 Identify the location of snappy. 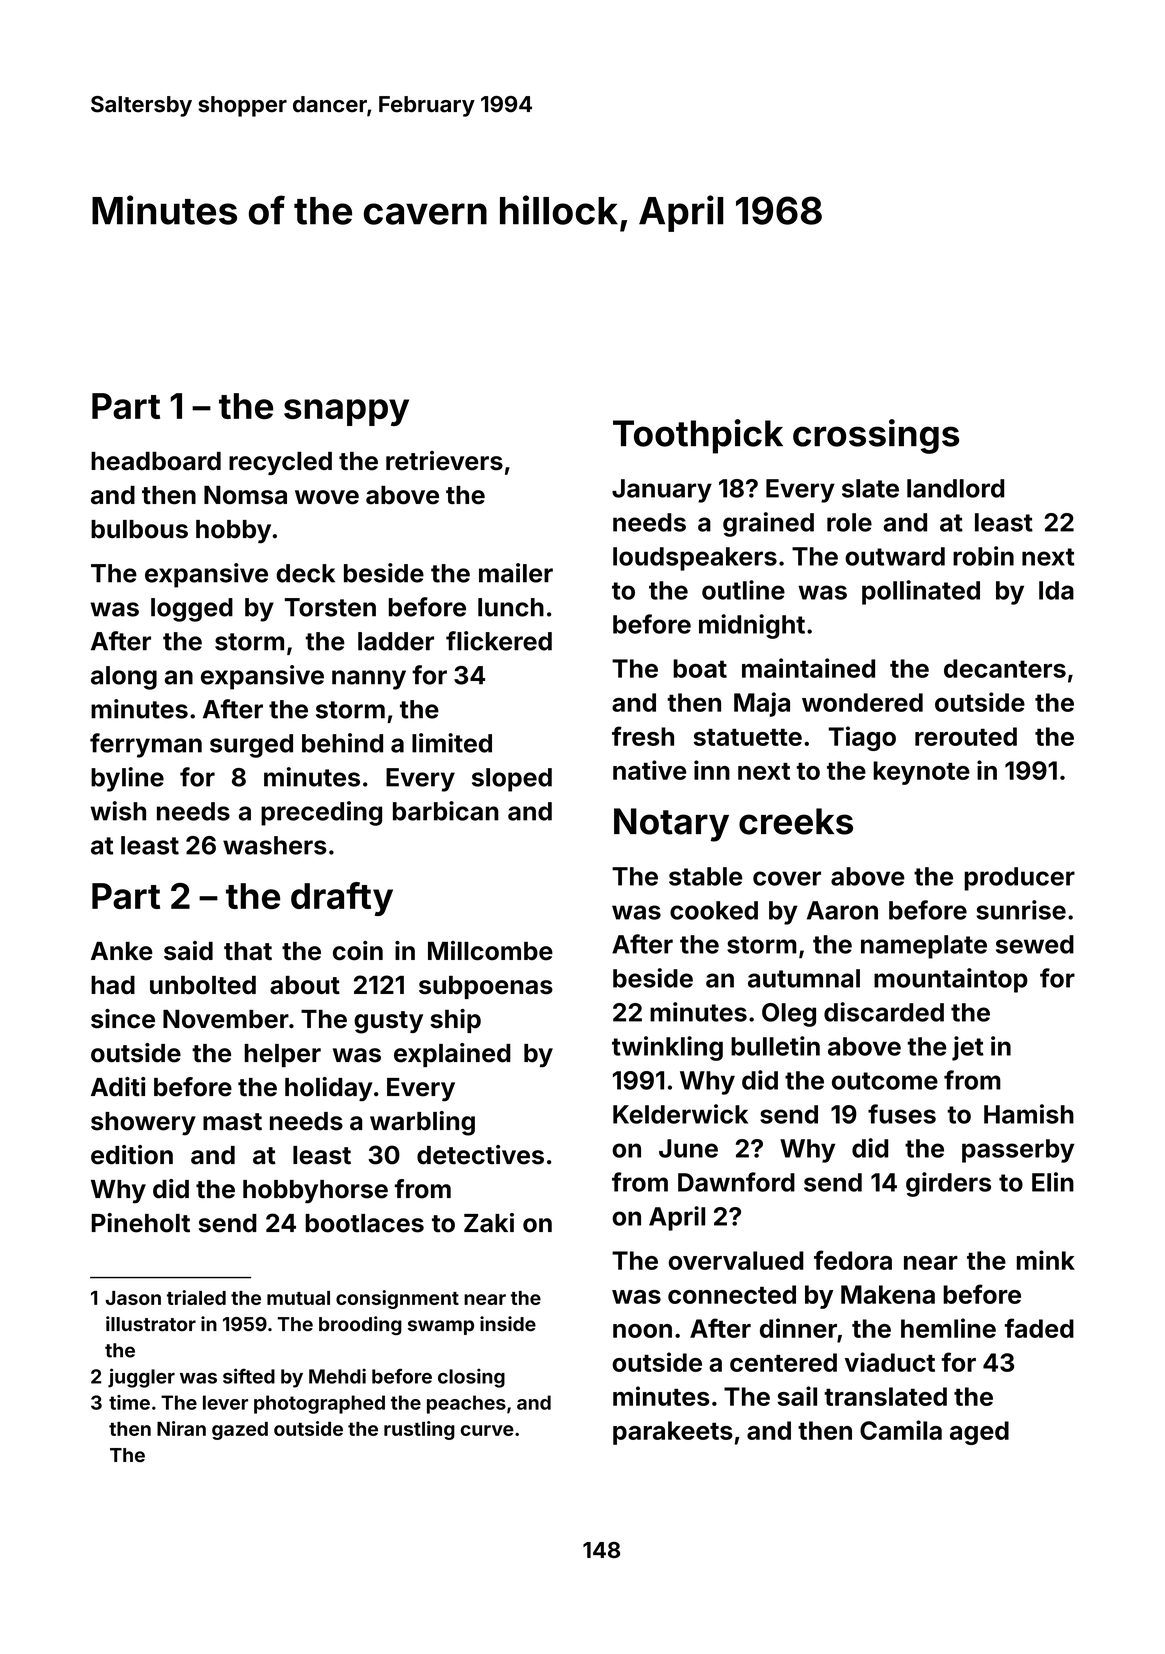
(346, 412).
